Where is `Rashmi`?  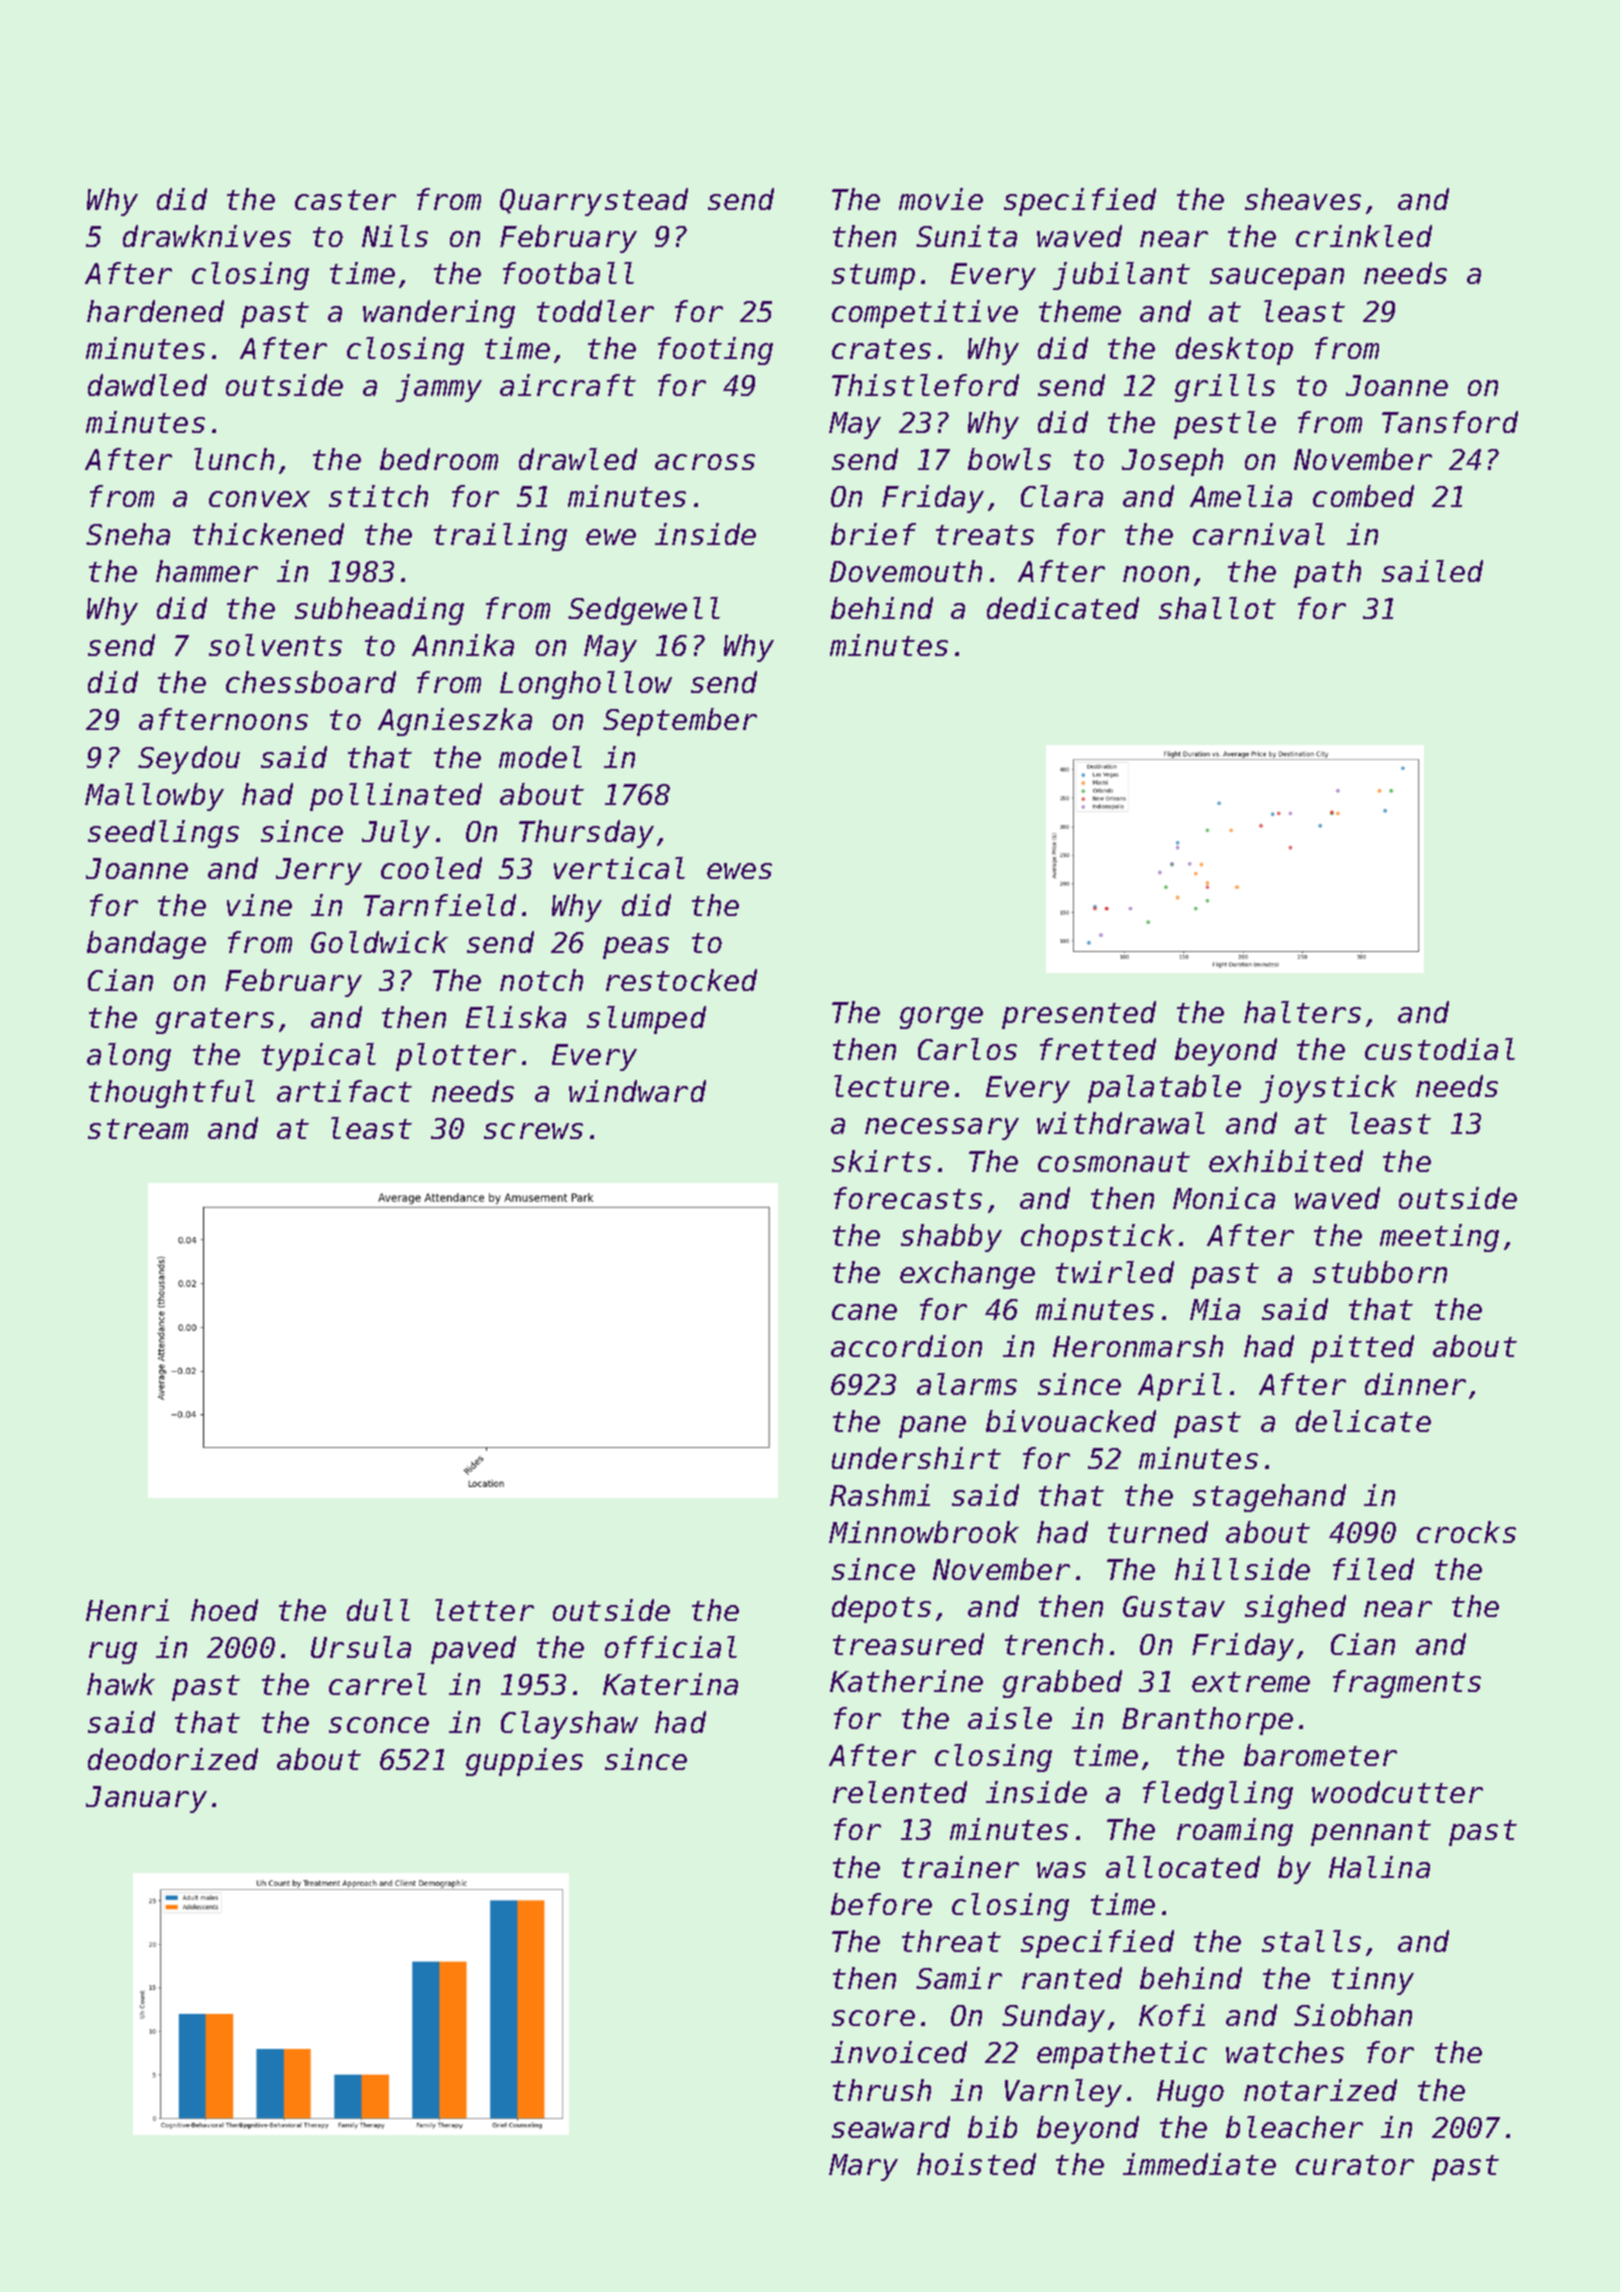 Rashmi is located at coordinates (880, 1495).
